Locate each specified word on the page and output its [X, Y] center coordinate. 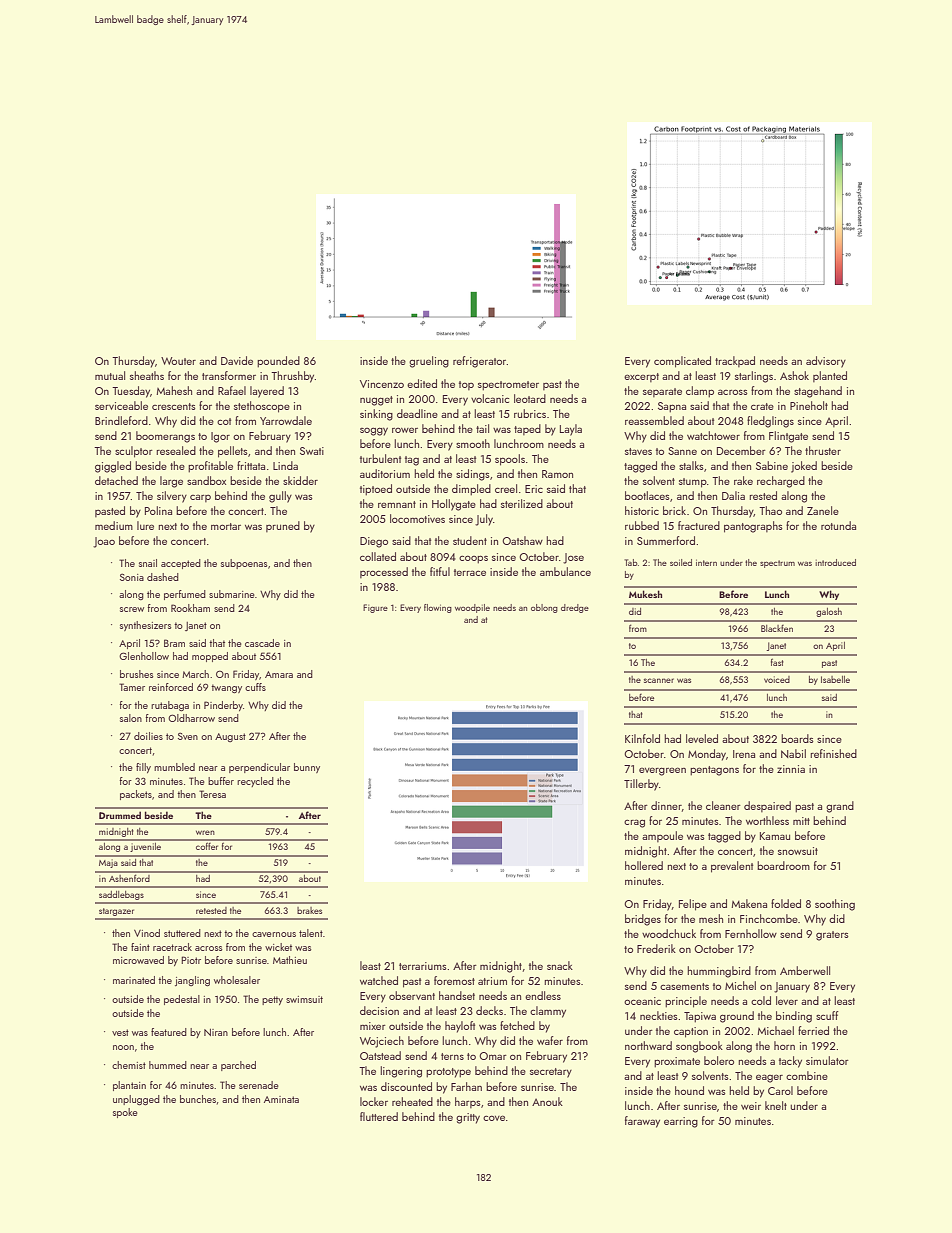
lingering [401, 1072]
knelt [776, 1105]
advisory [826, 362]
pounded [278, 362]
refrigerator [480, 362]
